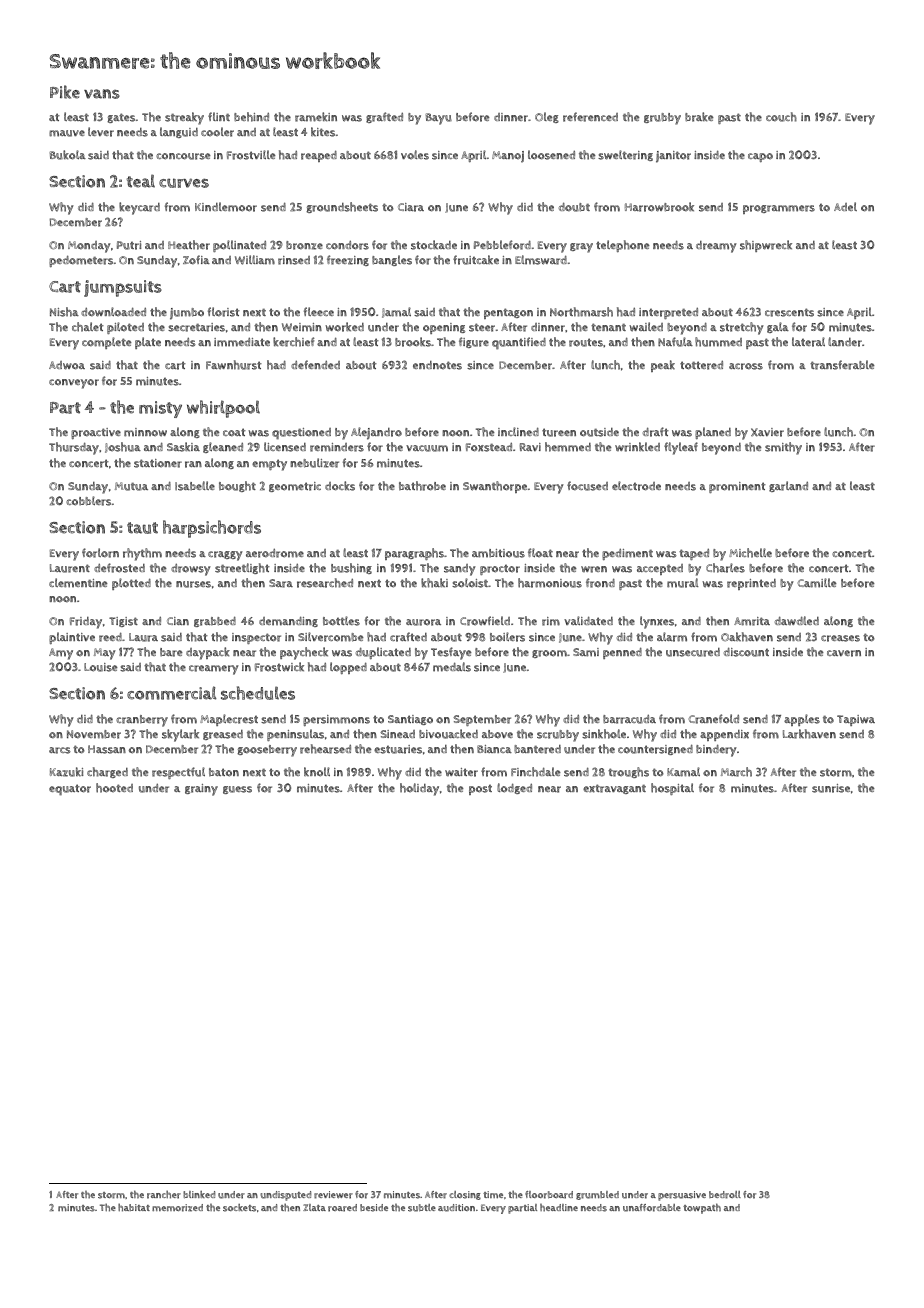 The image size is (924, 1308). I want to click on habitat, so click(134, 1207).
